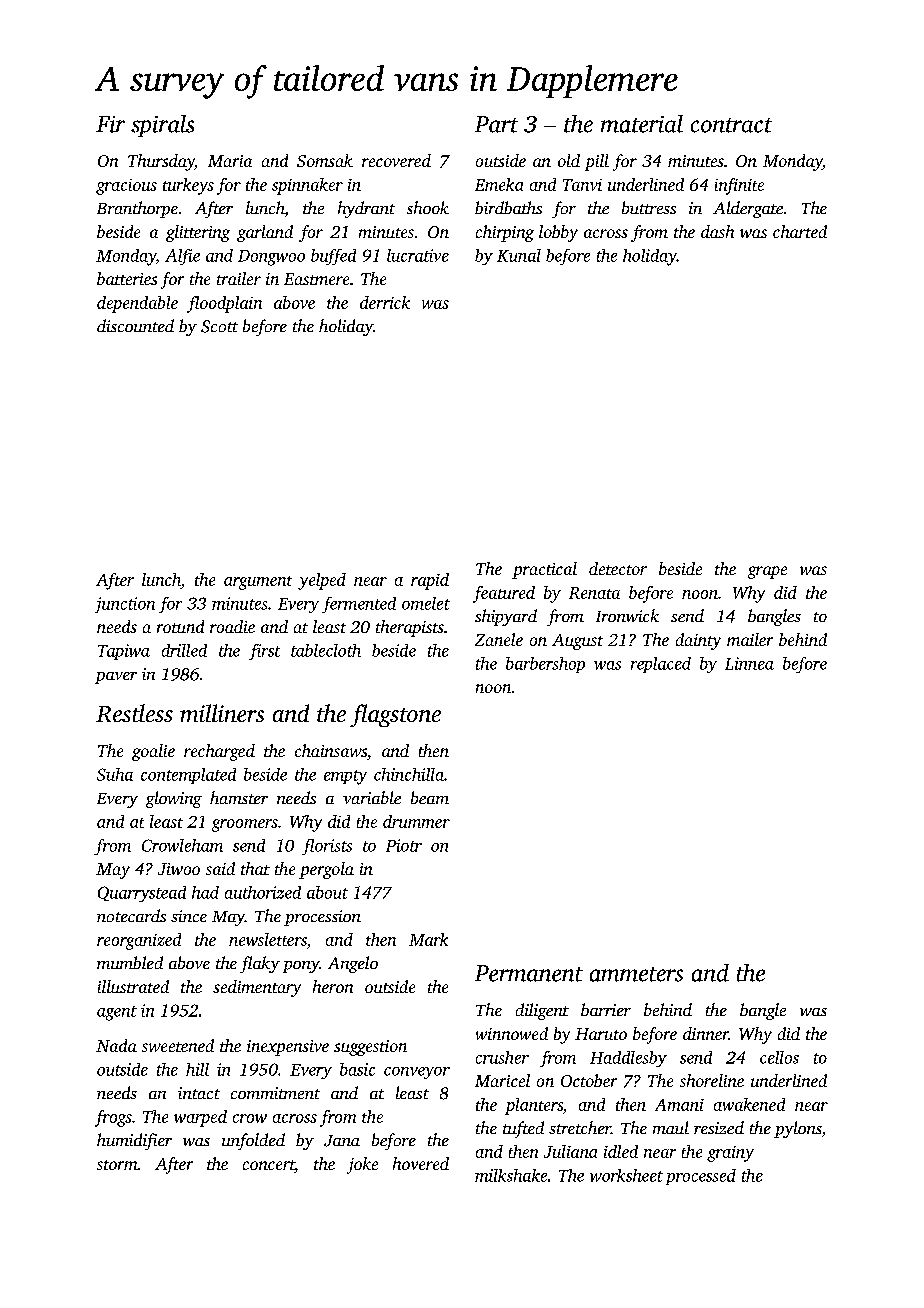 The image size is (924, 1308). I want to click on contemplated, so click(188, 776).
